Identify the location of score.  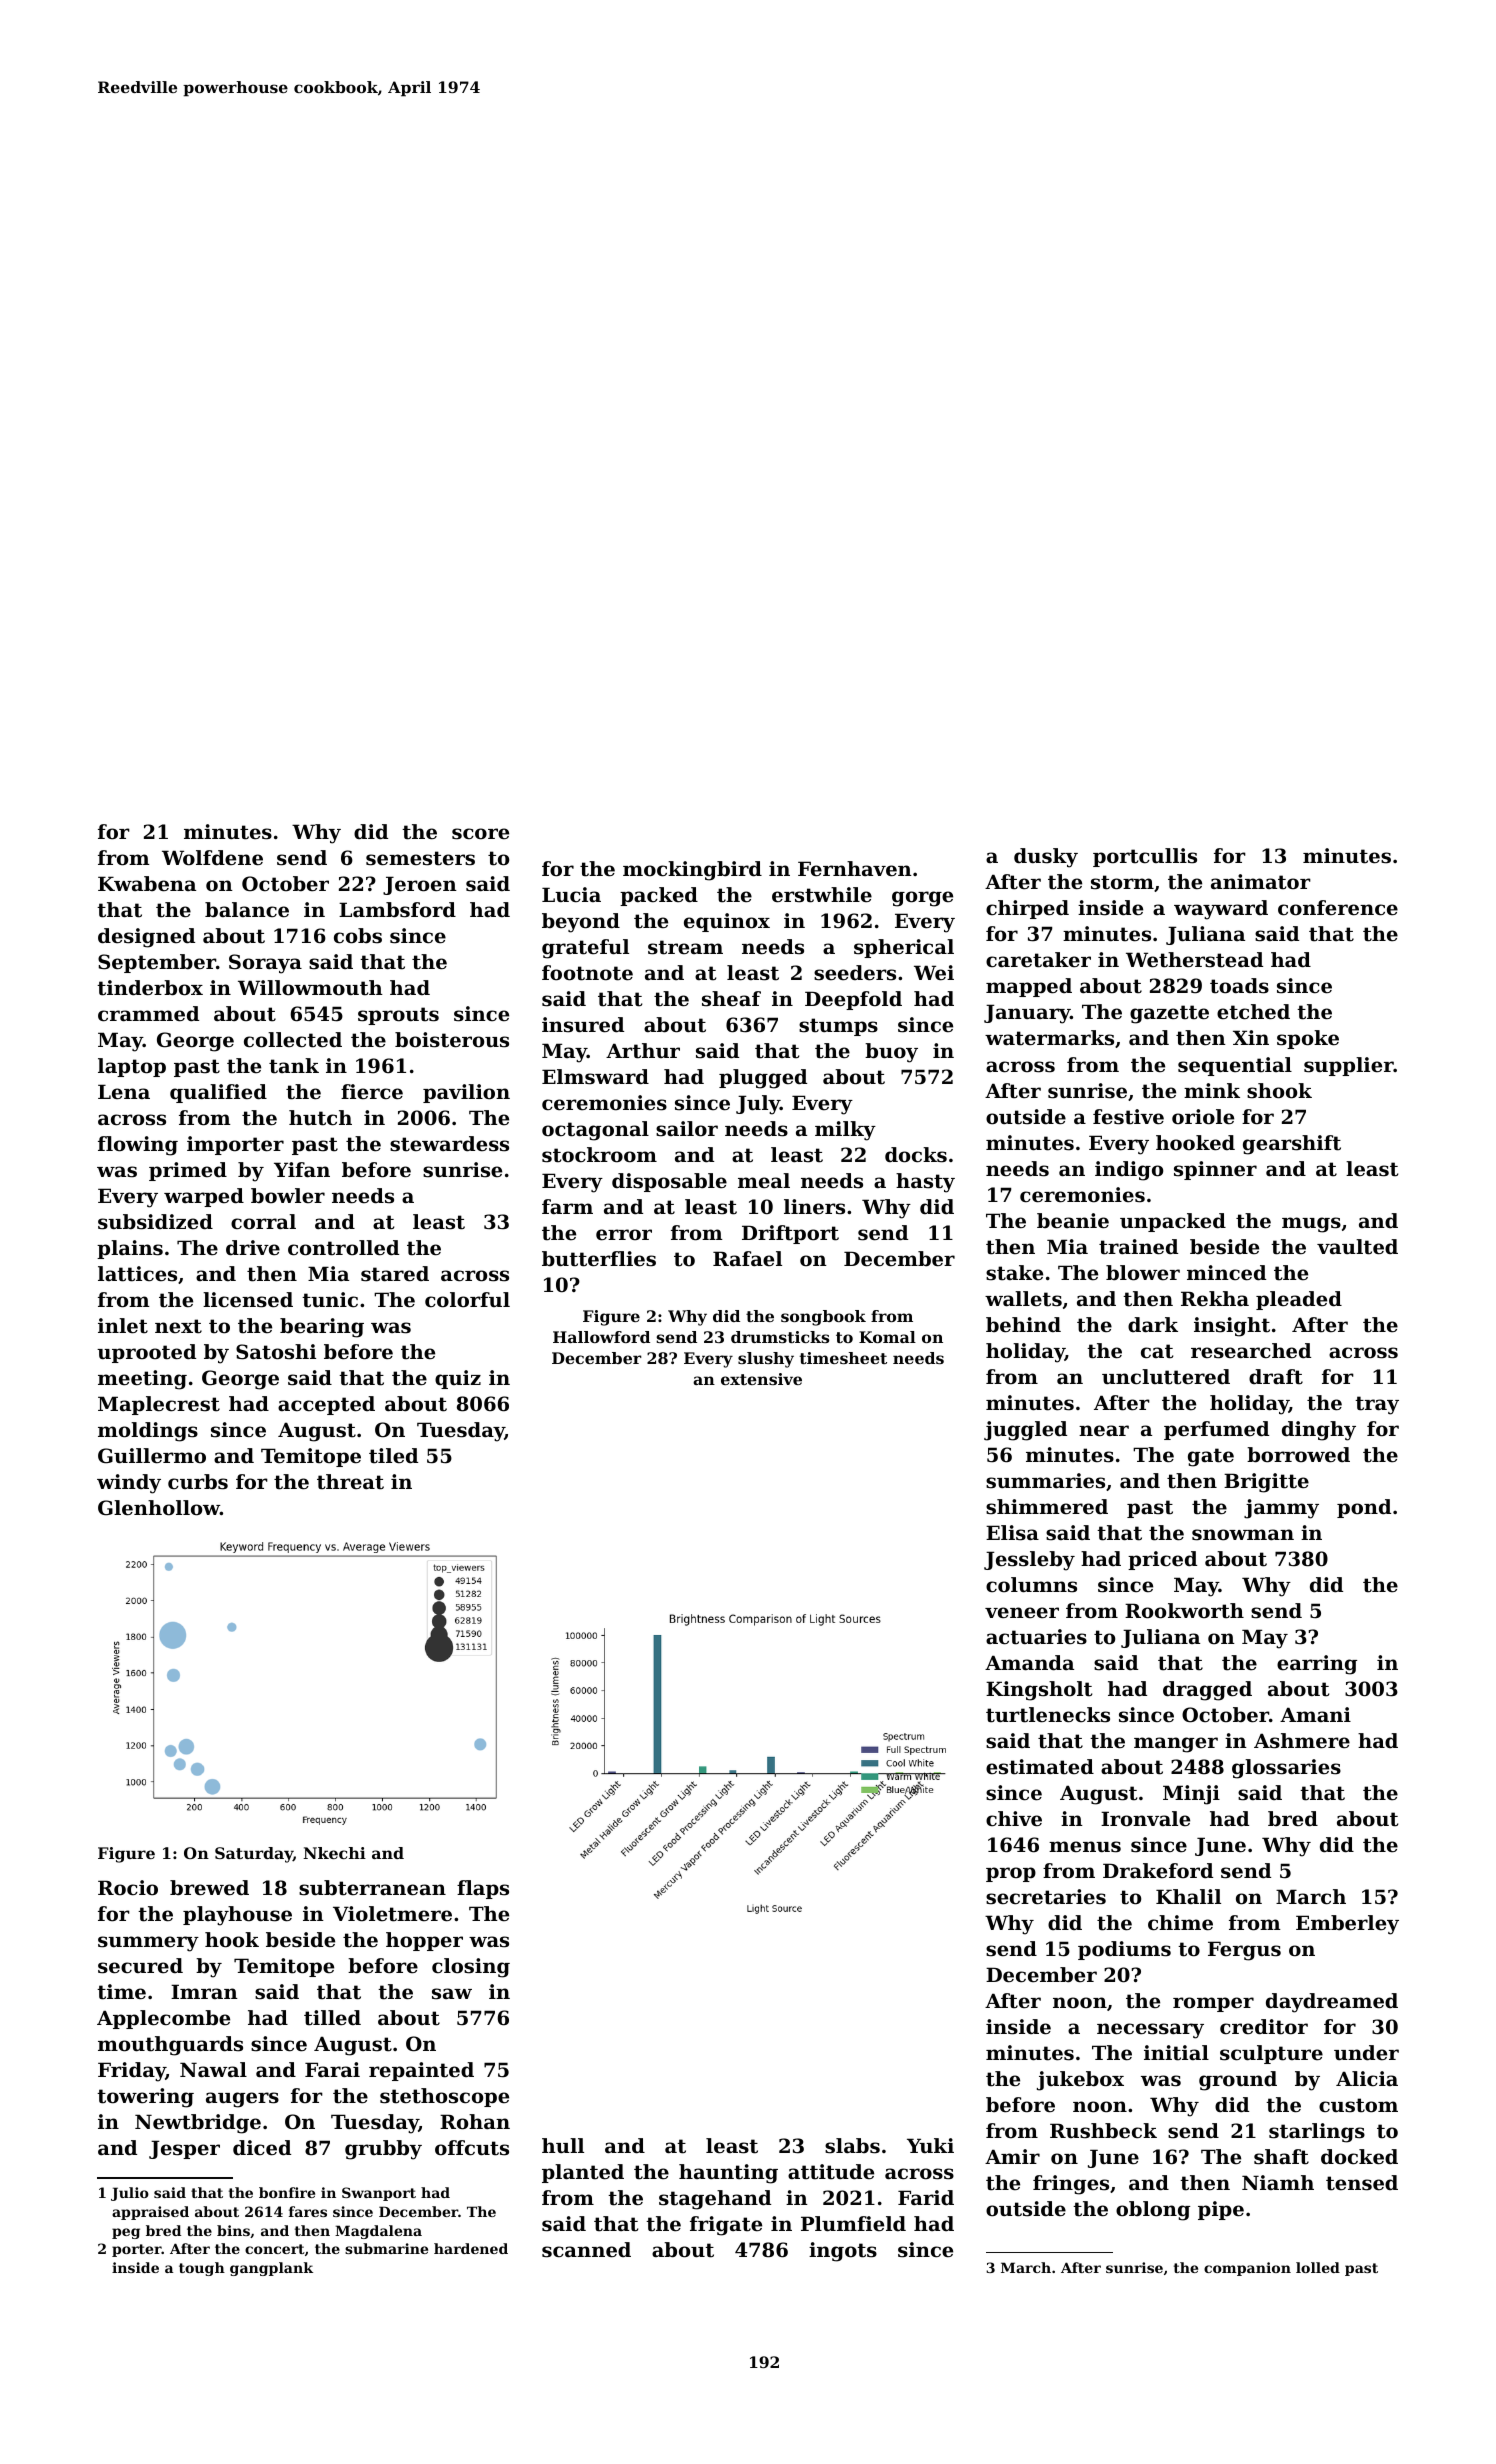
(480, 834).
